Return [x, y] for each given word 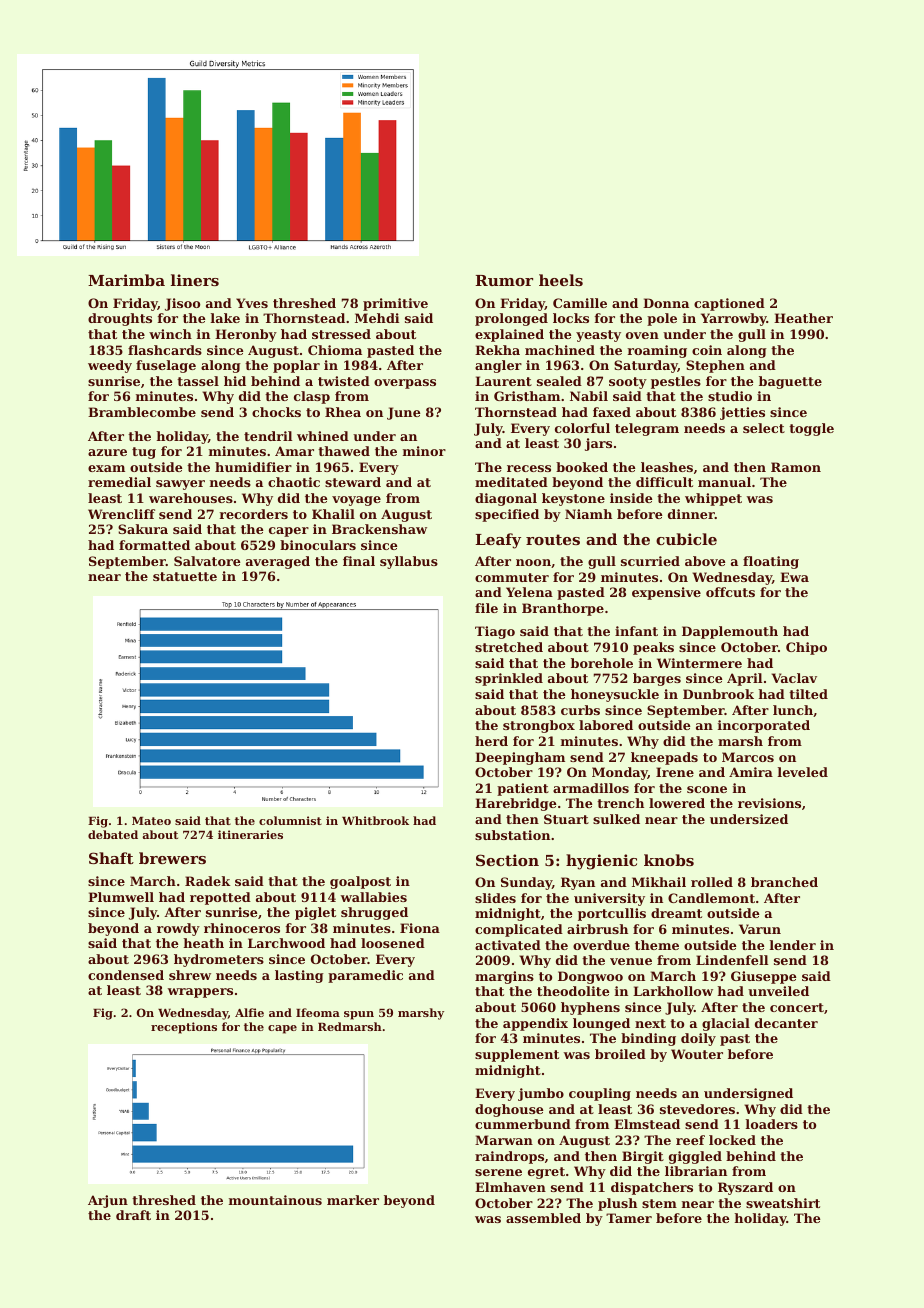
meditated [511, 482]
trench [620, 803]
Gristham [527, 396]
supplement [517, 1055]
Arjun [108, 1201]
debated [113, 834]
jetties [742, 413]
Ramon [796, 467]
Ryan [578, 883]
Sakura [143, 529]
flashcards [165, 350]
